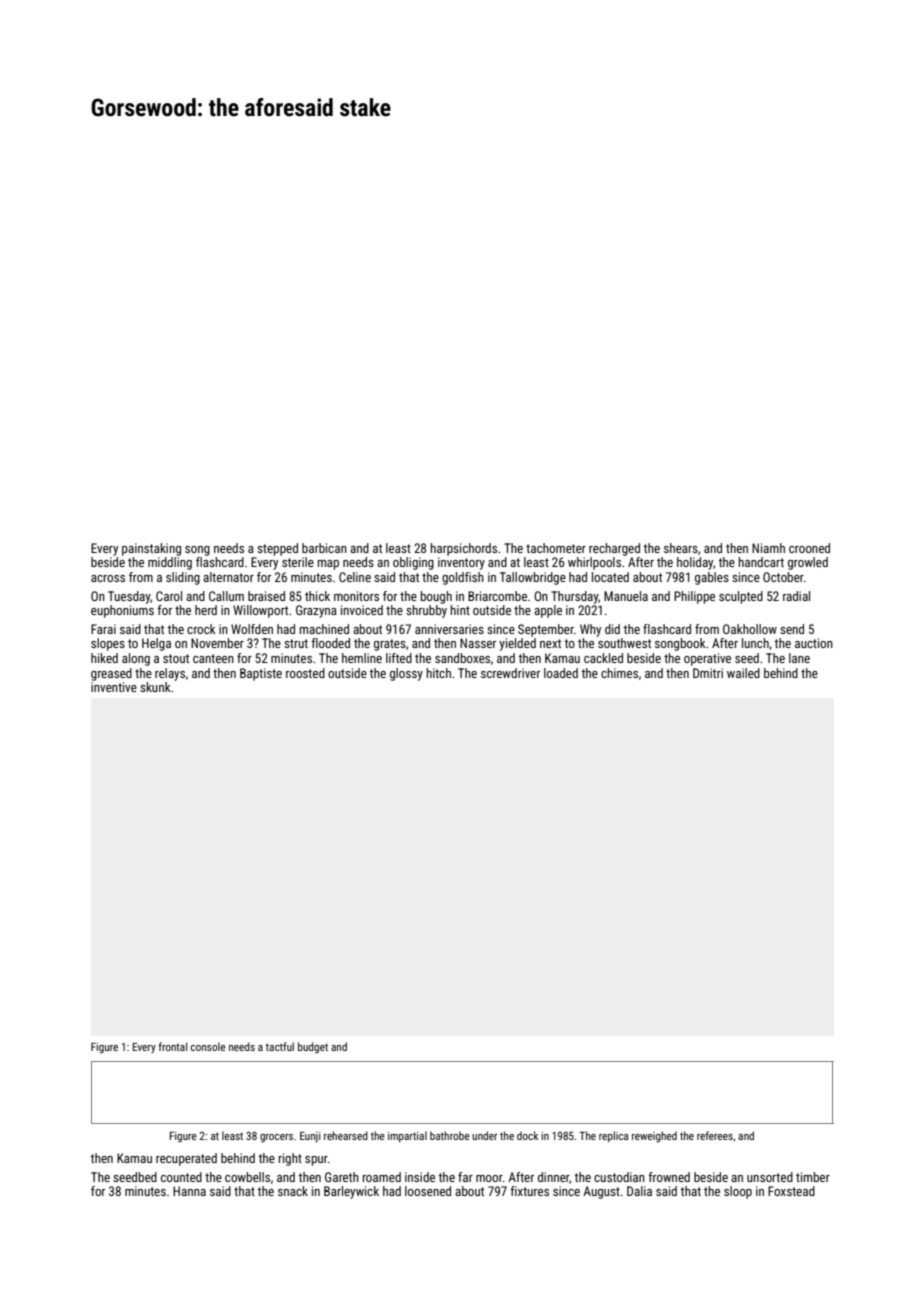  What do you see at coordinates (108, 578) in the page?
I see `across` at bounding box center [108, 578].
